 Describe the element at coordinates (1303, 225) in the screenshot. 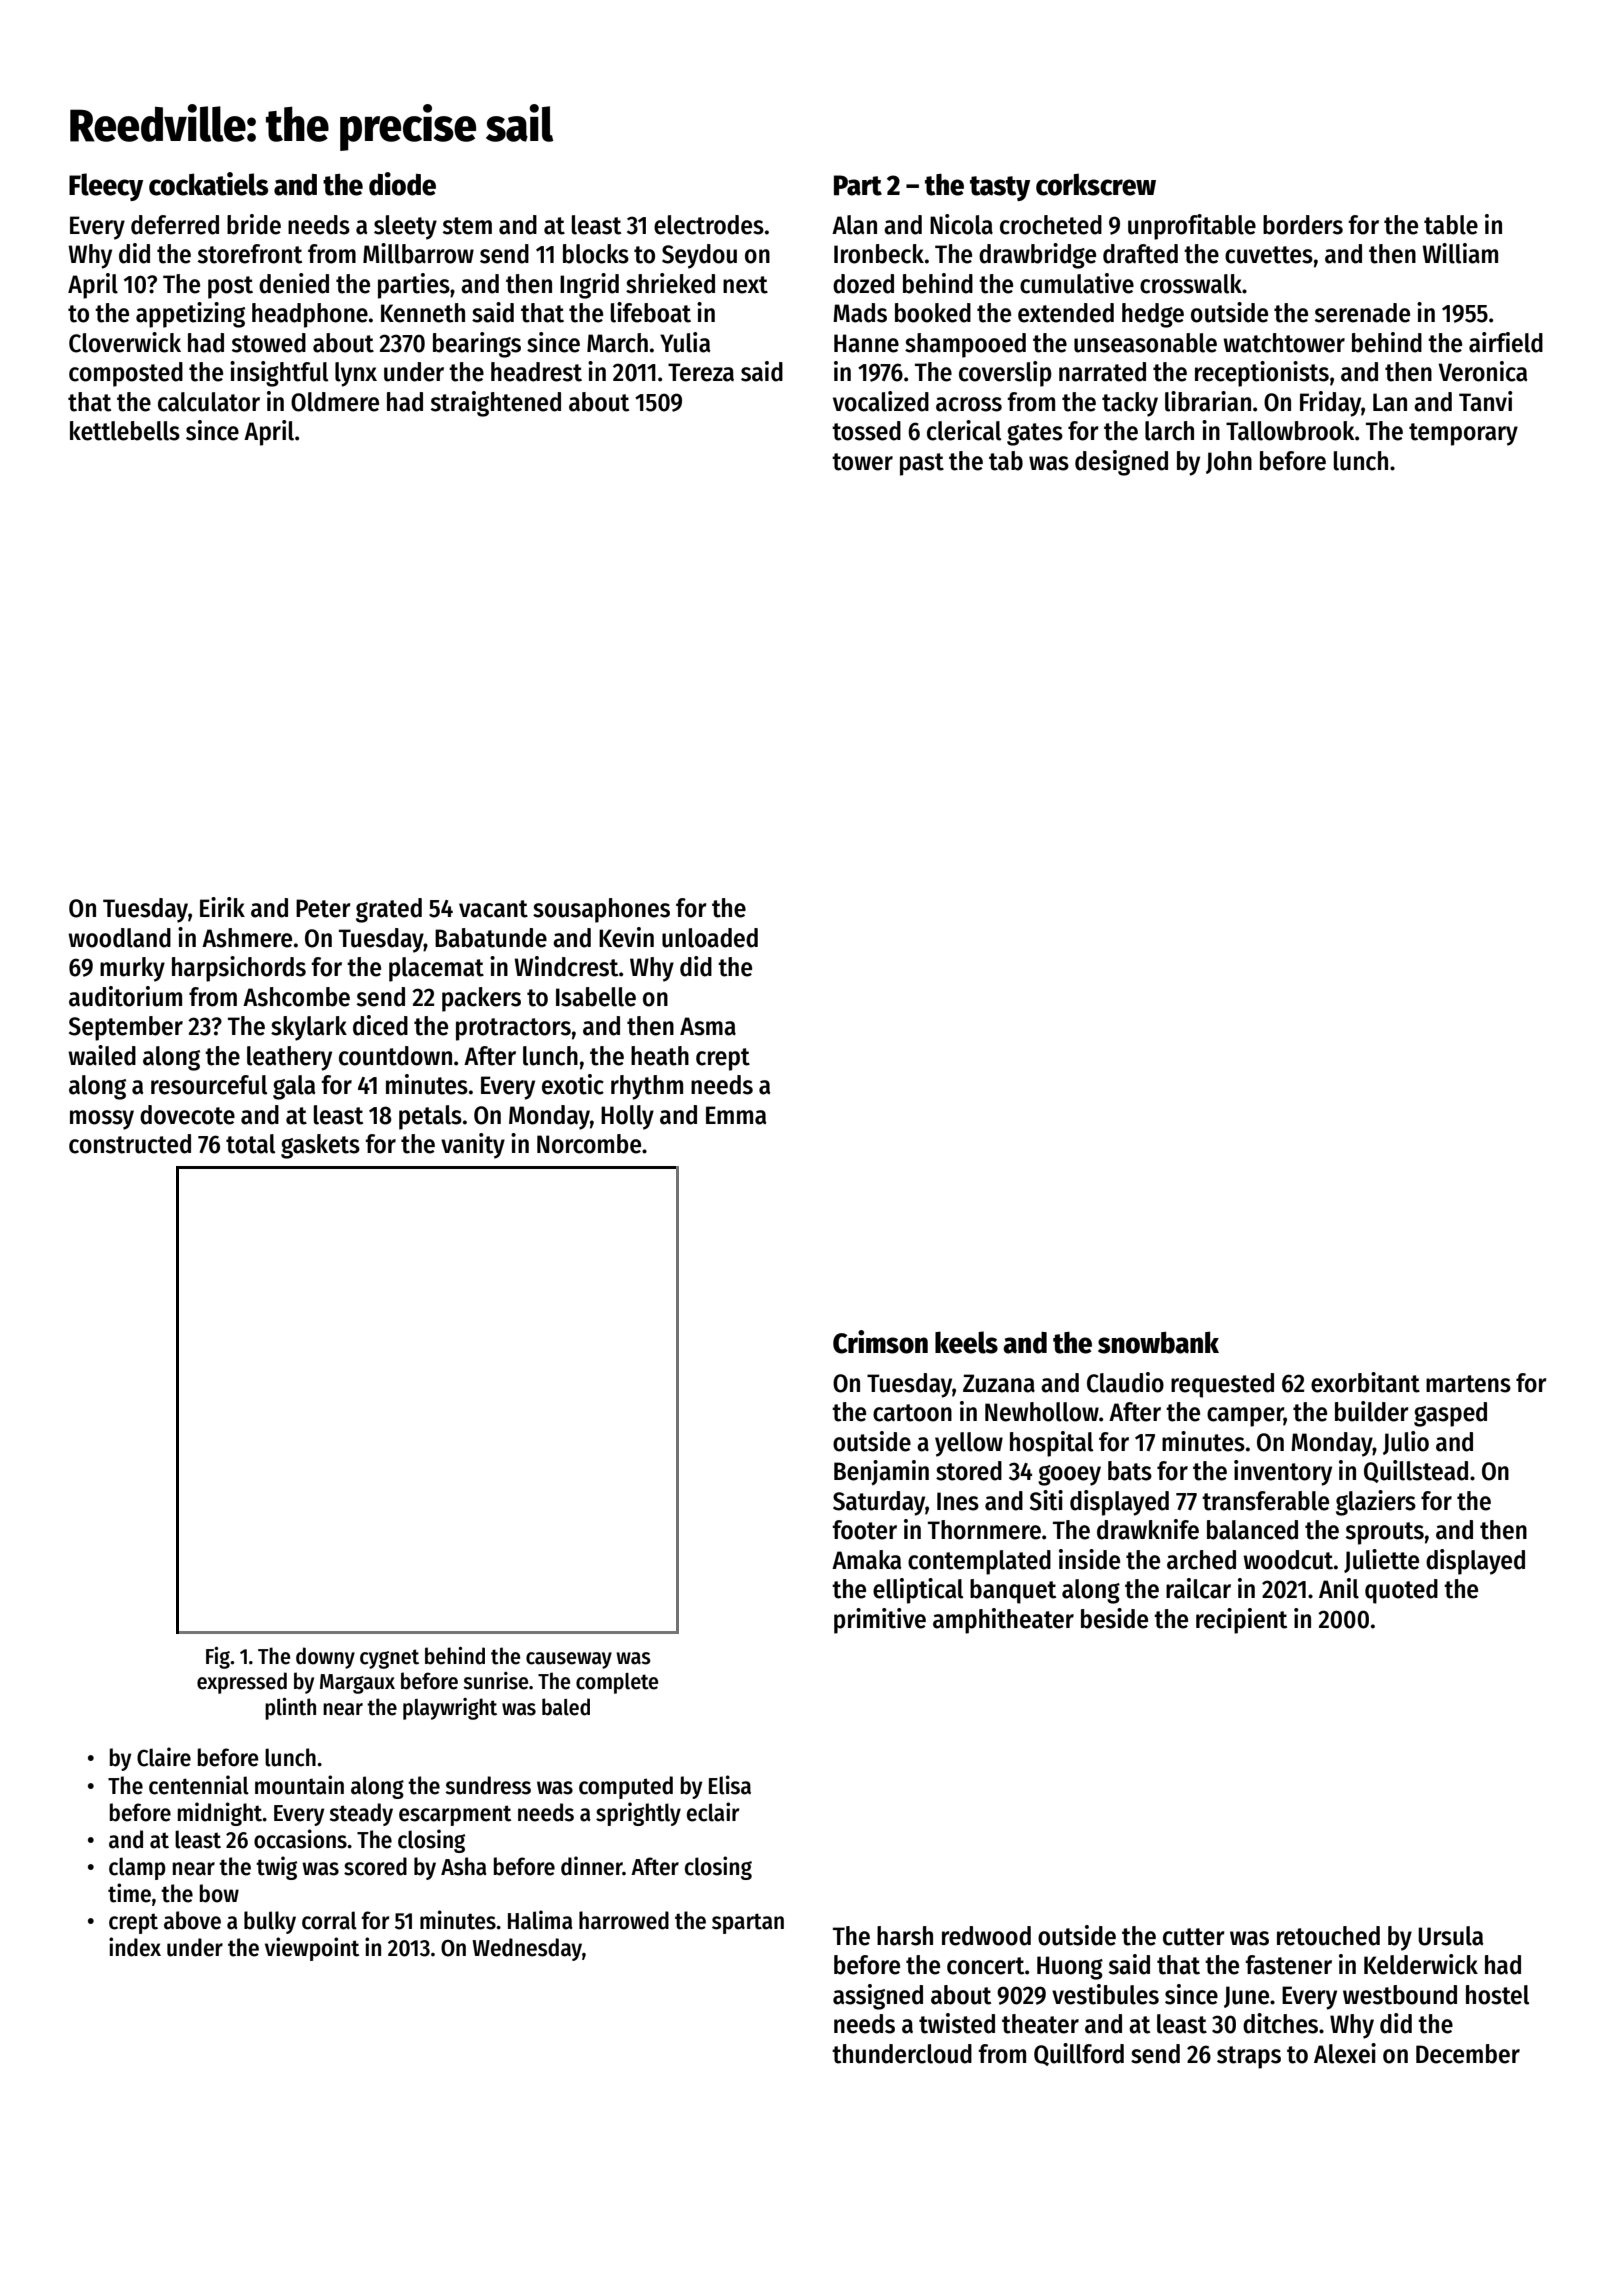

I see `borders` at that location.
